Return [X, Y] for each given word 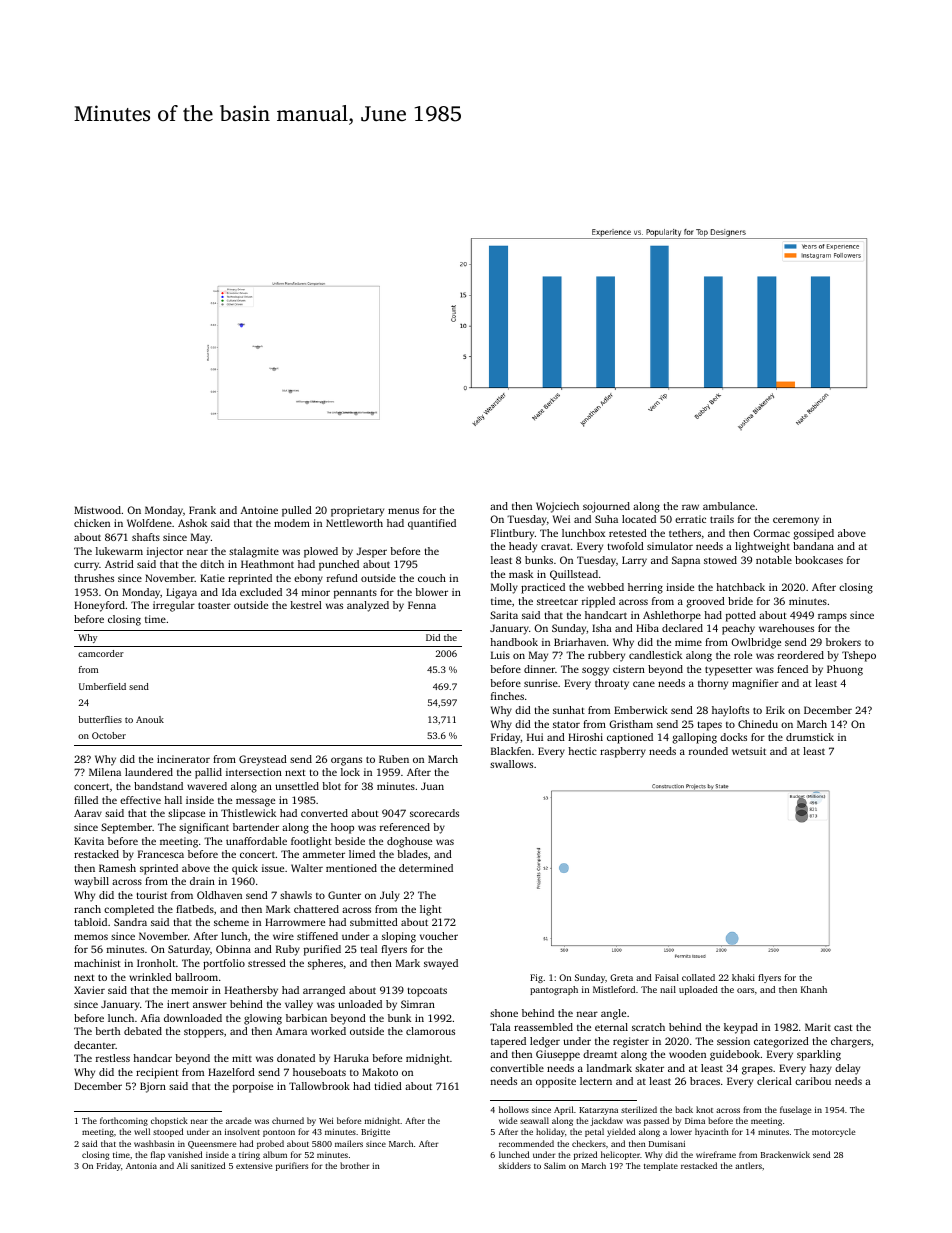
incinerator [183, 759]
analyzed [368, 606]
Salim [555, 1165]
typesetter [728, 671]
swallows [511, 764]
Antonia [141, 1166]
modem [292, 523]
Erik [775, 710]
